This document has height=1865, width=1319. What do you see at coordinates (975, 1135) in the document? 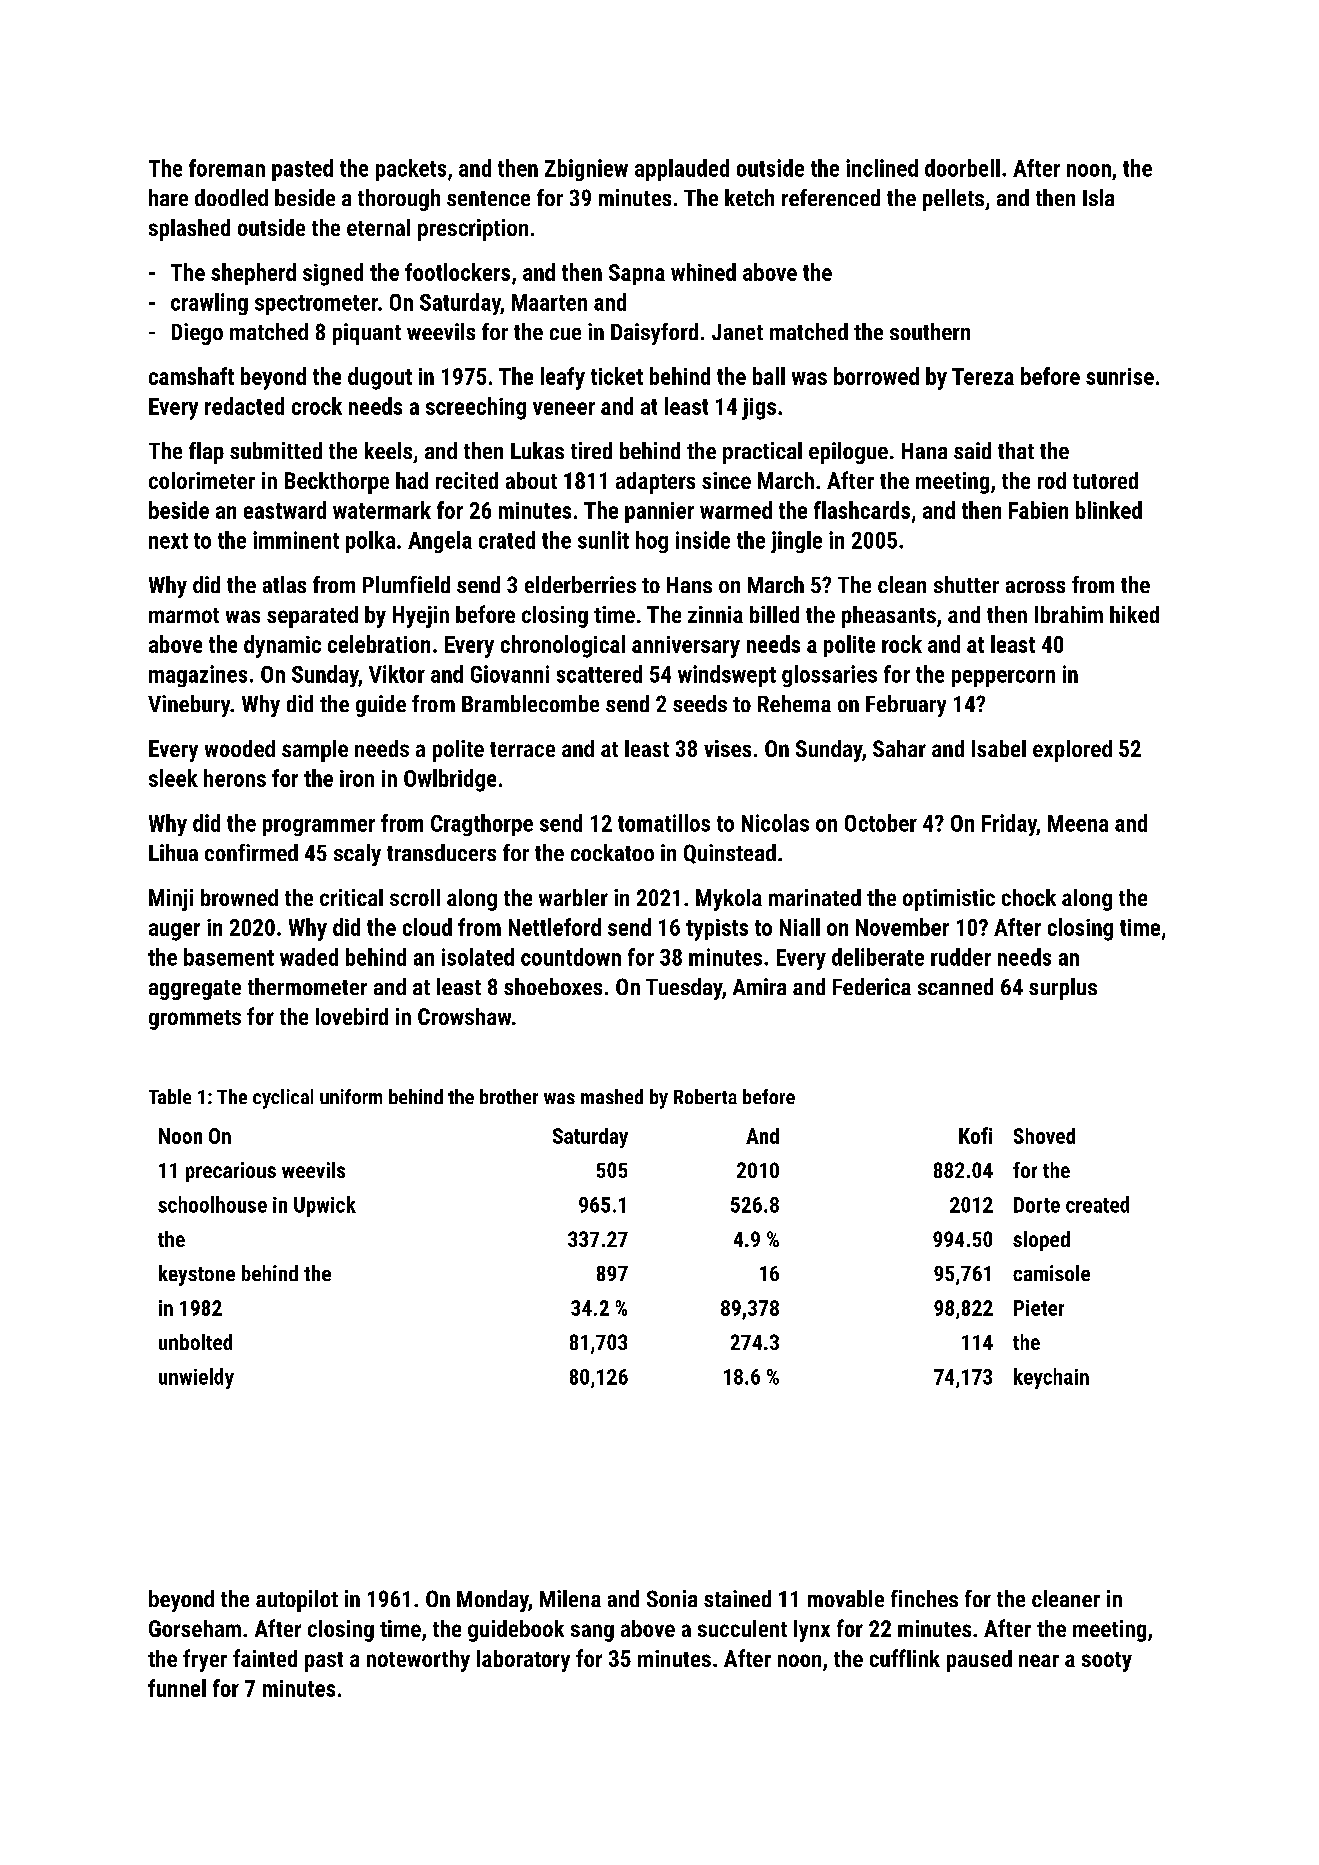
I see `Kofi` at bounding box center [975, 1135].
